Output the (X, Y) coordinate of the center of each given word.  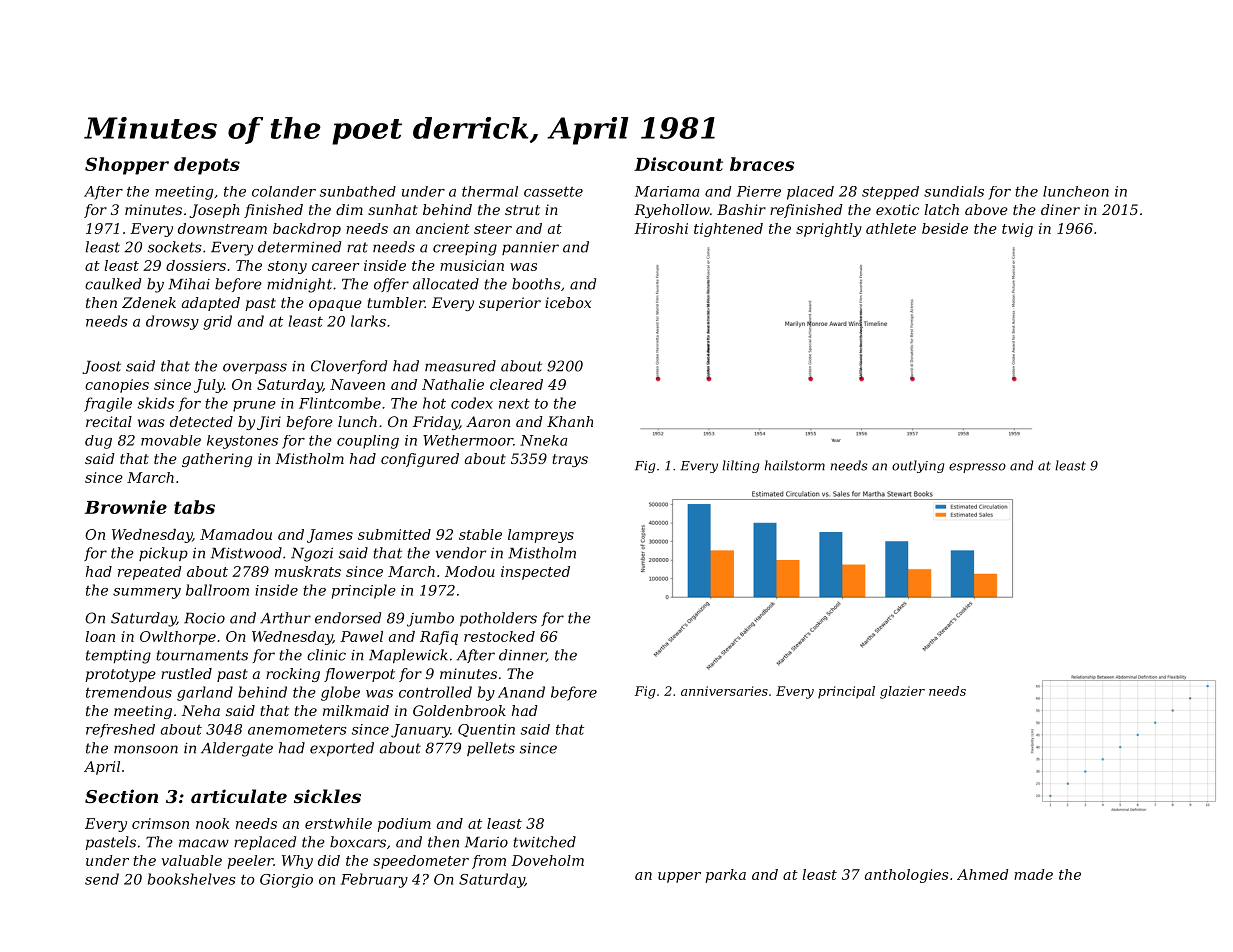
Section (121, 796)
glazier (902, 692)
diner (1060, 209)
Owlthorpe (178, 638)
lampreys (541, 536)
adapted (211, 304)
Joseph (215, 211)
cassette (553, 191)
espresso (977, 468)
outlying (918, 466)
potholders (498, 619)
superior (510, 304)
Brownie (125, 507)
